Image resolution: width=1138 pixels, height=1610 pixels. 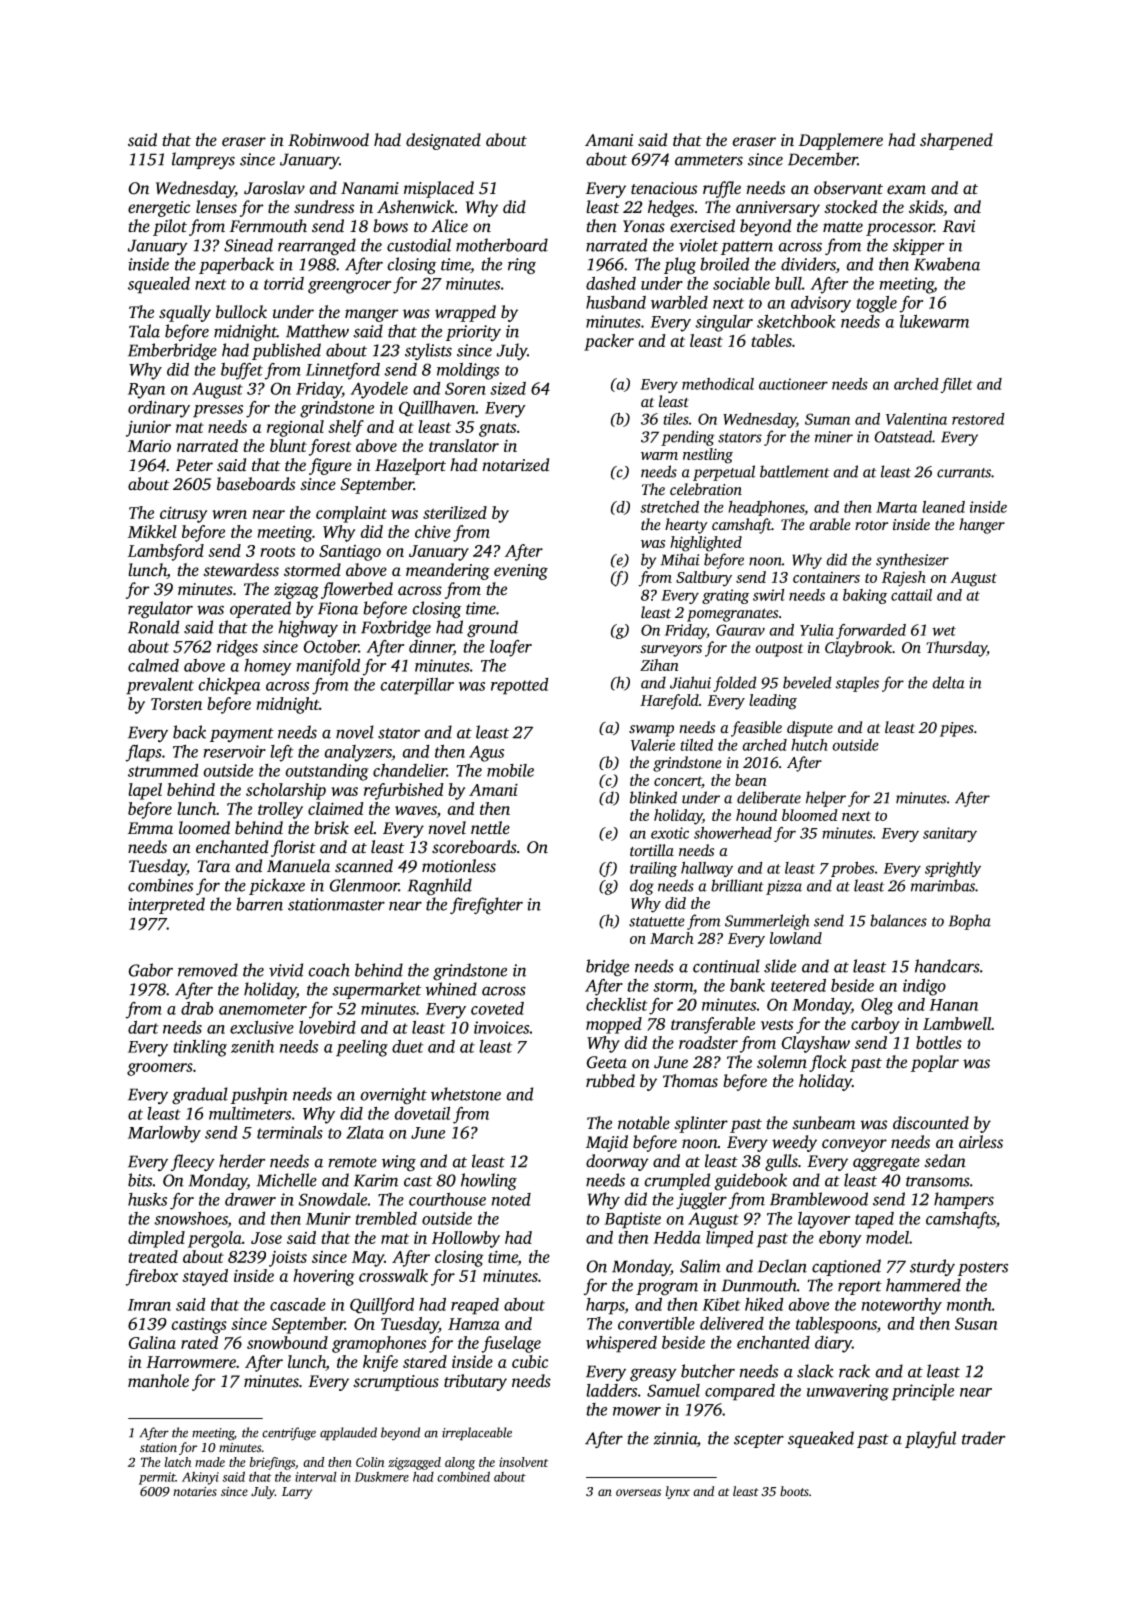 I want to click on Dapplemere, so click(x=841, y=141).
